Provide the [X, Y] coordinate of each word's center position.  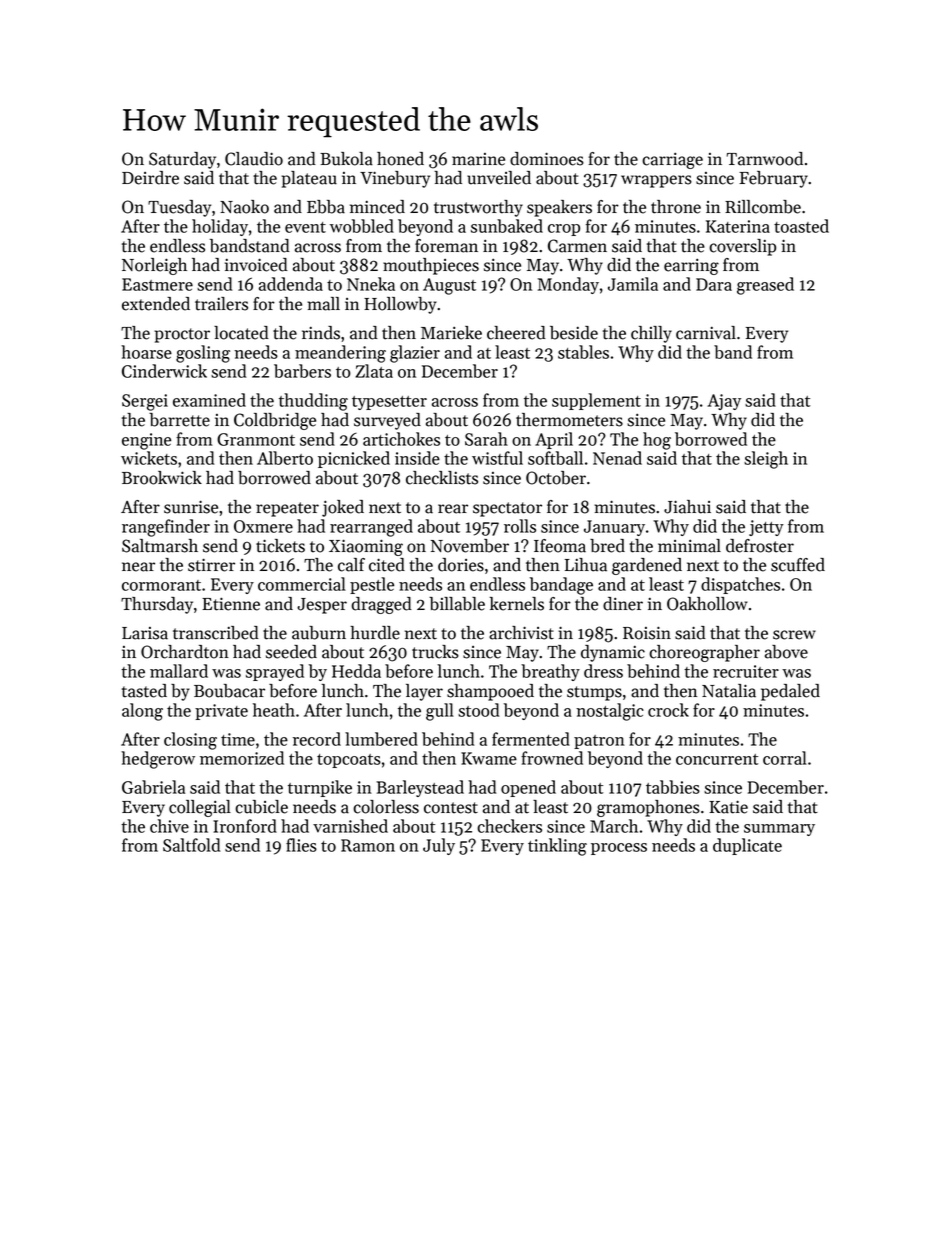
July [439, 846]
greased [765, 286]
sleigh [766, 460]
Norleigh [154, 266]
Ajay [724, 402]
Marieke [451, 333]
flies [301, 845]
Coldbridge [275, 421]
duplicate [747, 846]
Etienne [231, 604]
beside [574, 333]
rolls [520, 526]
